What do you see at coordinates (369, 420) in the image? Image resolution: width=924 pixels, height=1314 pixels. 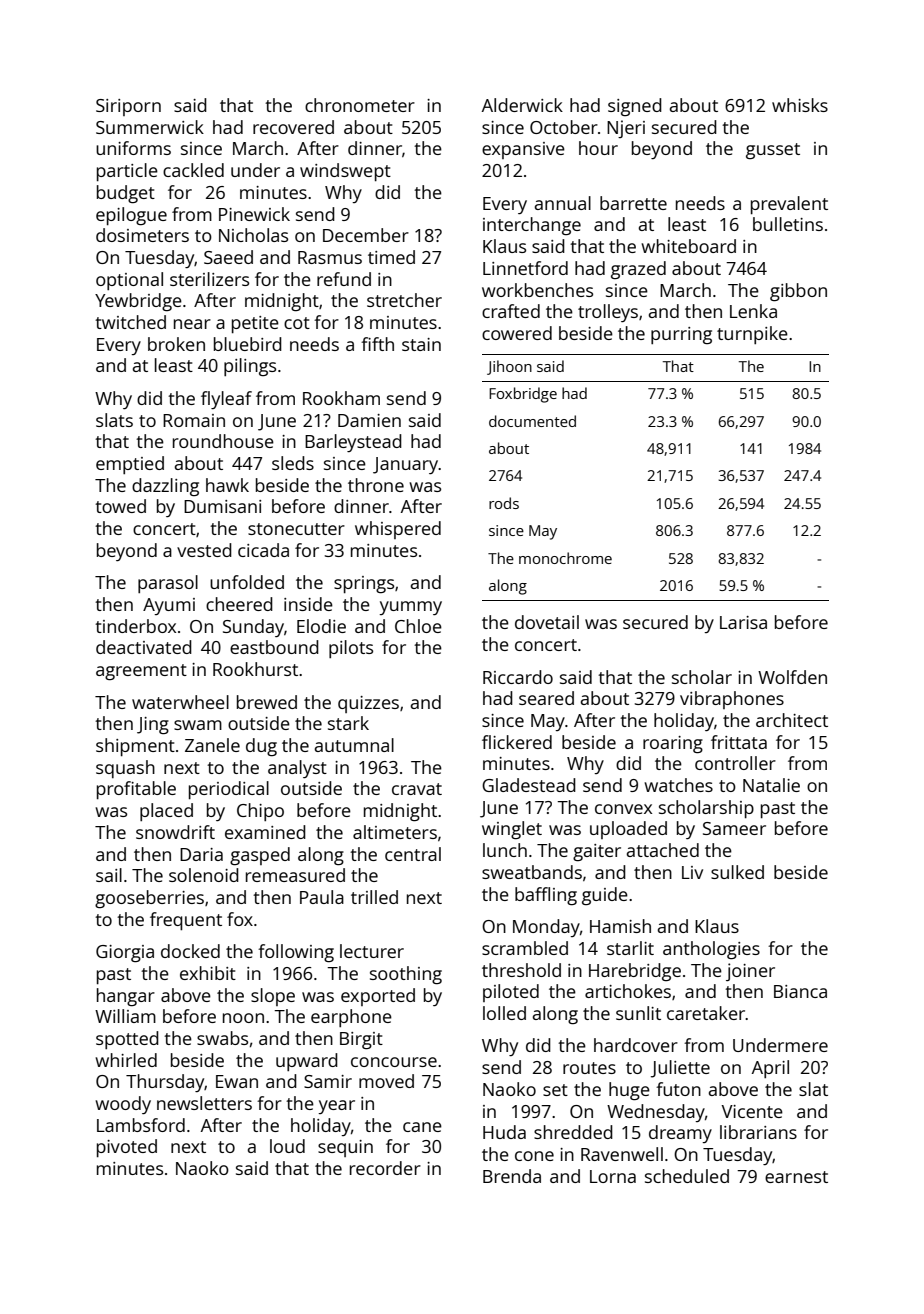 I see `Damien` at bounding box center [369, 420].
